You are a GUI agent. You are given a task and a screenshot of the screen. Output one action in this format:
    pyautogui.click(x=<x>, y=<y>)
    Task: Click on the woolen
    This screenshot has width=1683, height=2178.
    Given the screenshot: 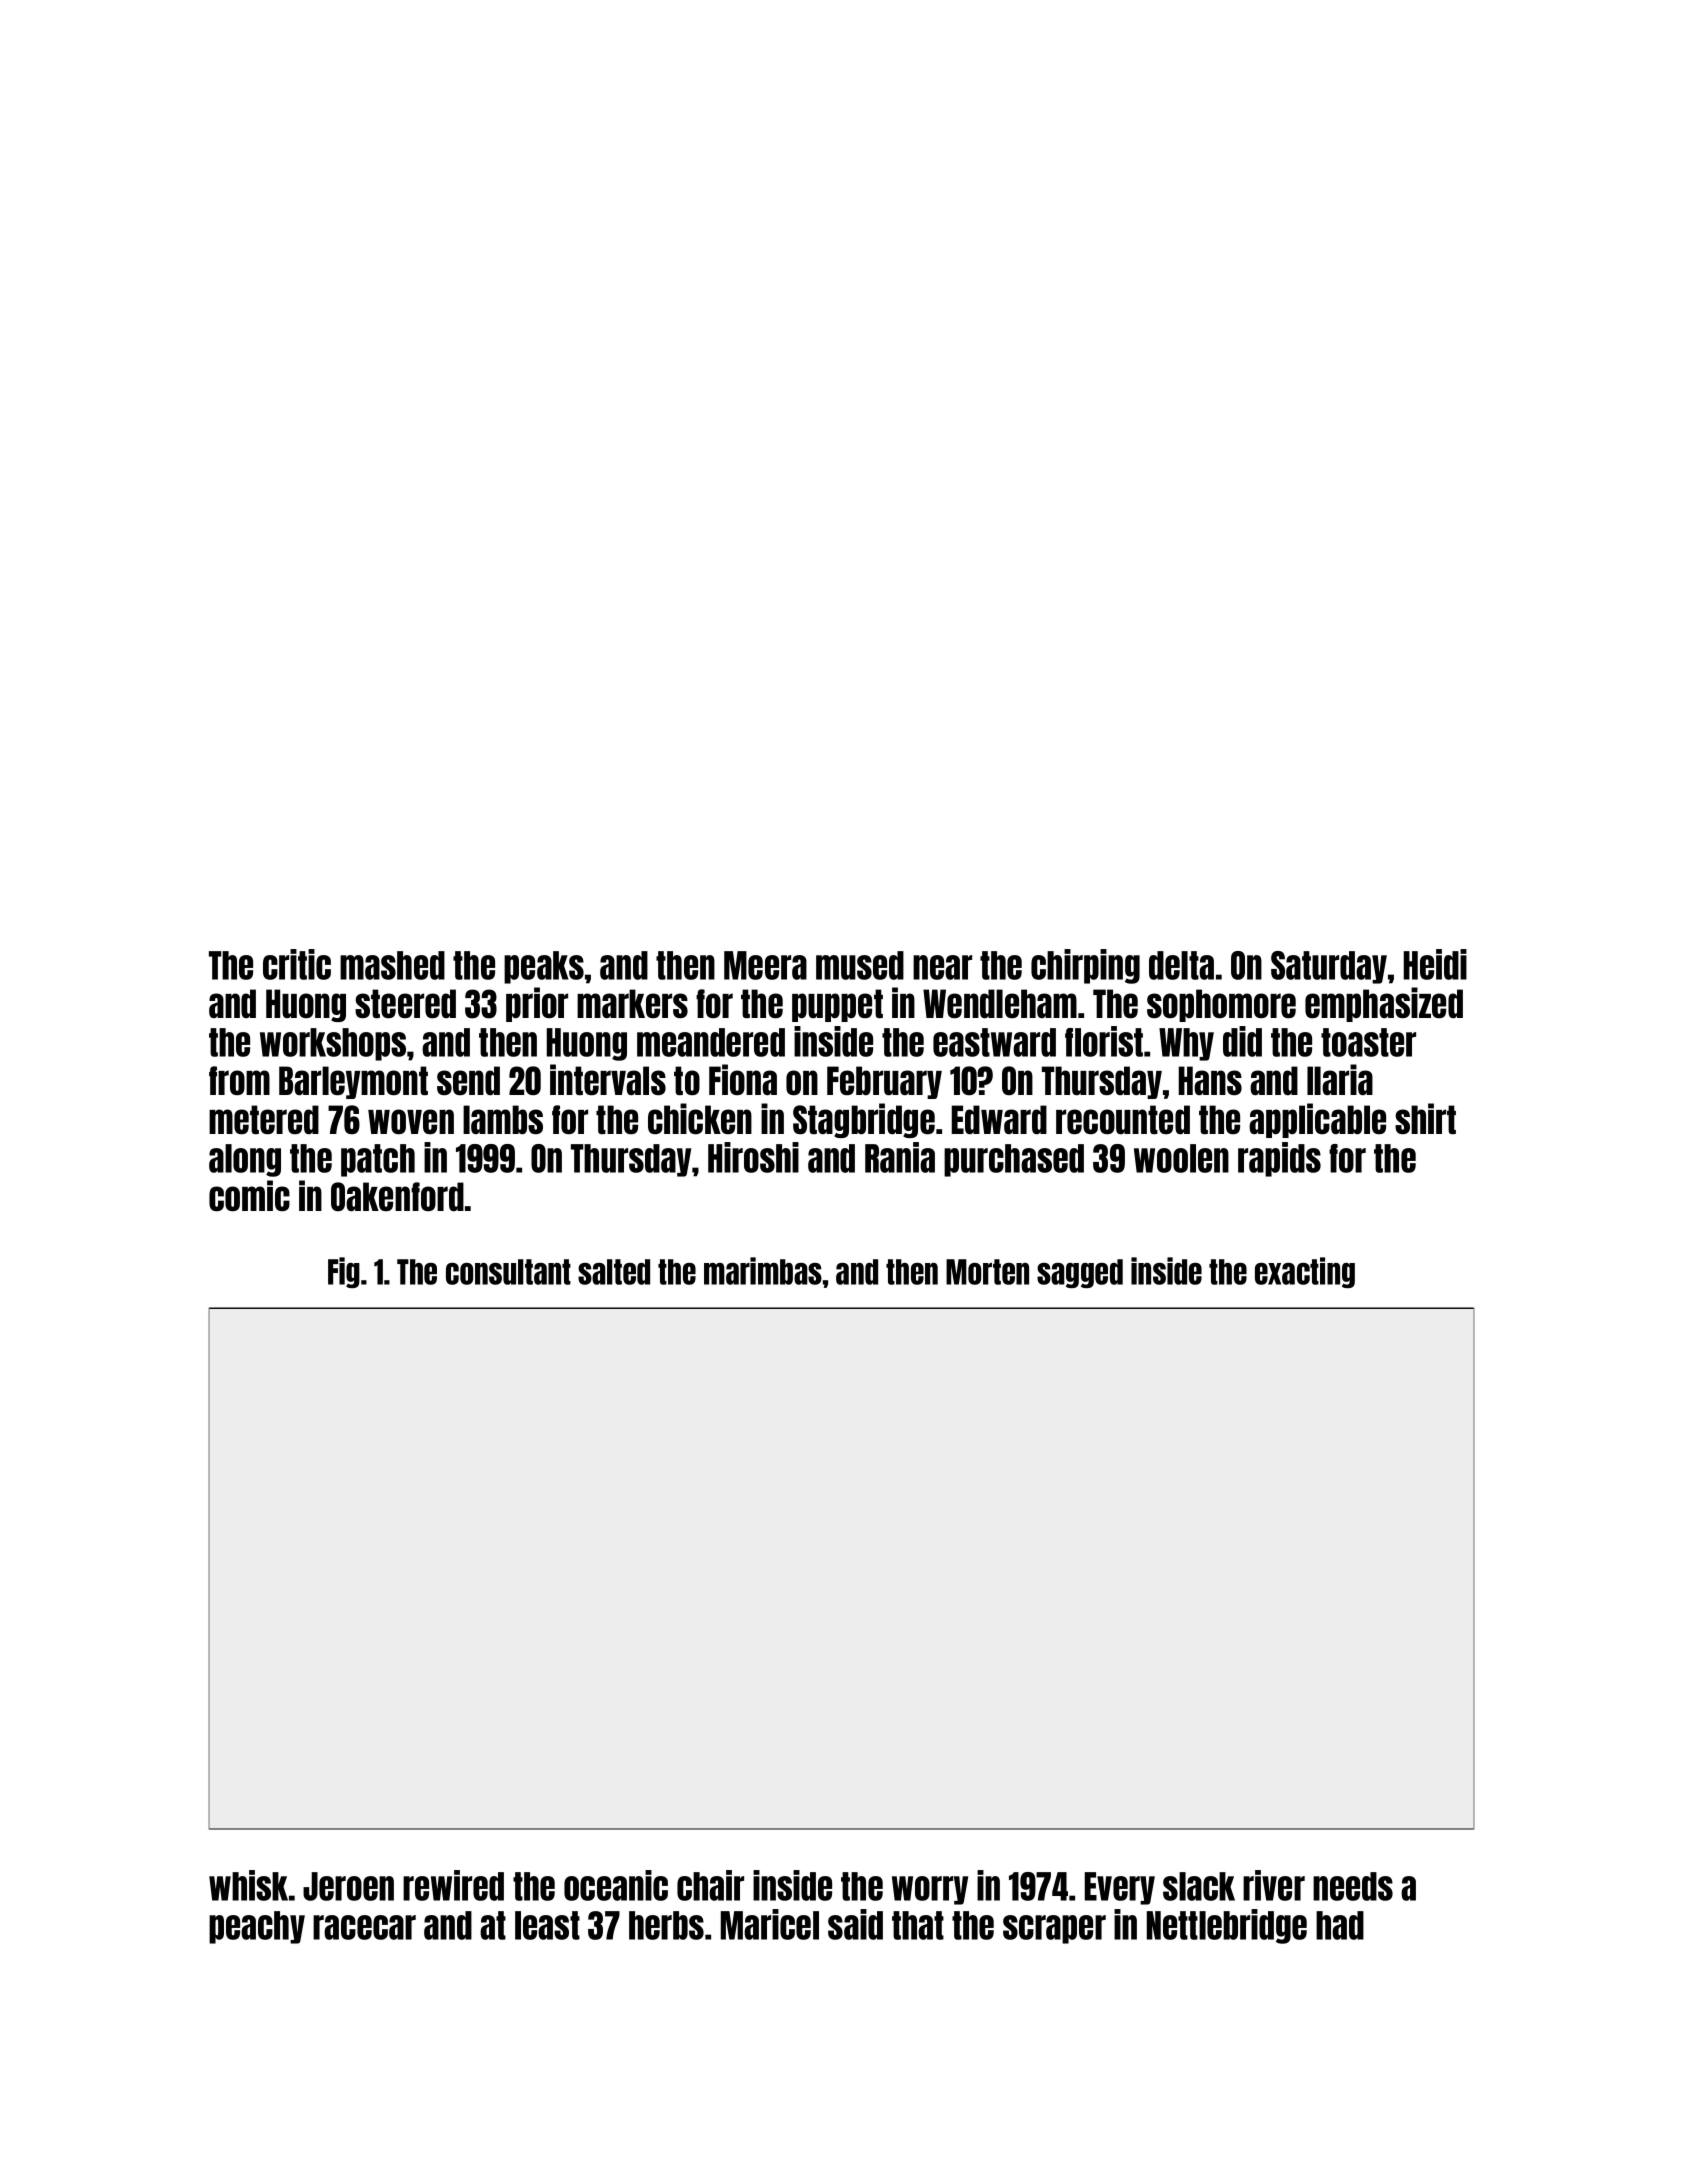 What is the action you would take?
    pyautogui.click(x=1181, y=1158)
